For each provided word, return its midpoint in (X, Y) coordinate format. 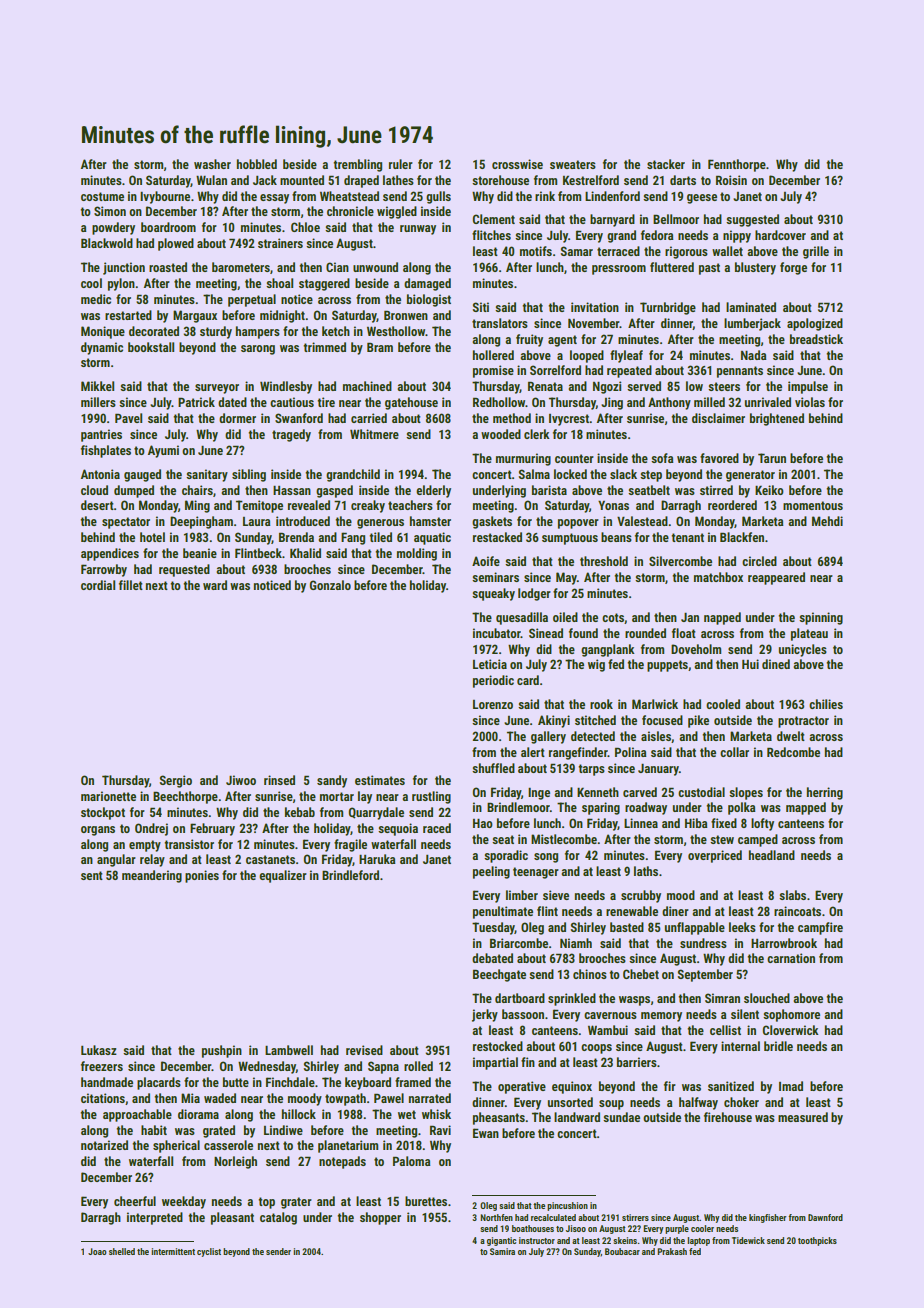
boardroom (168, 227)
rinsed (279, 780)
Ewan (486, 1133)
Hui (750, 664)
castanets (270, 859)
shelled (122, 1251)
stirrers (635, 1217)
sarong (258, 350)
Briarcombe (519, 943)
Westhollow (396, 331)
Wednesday (267, 1067)
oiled (565, 617)
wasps (634, 1001)
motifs (536, 251)
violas (810, 402)
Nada (753, 355)
